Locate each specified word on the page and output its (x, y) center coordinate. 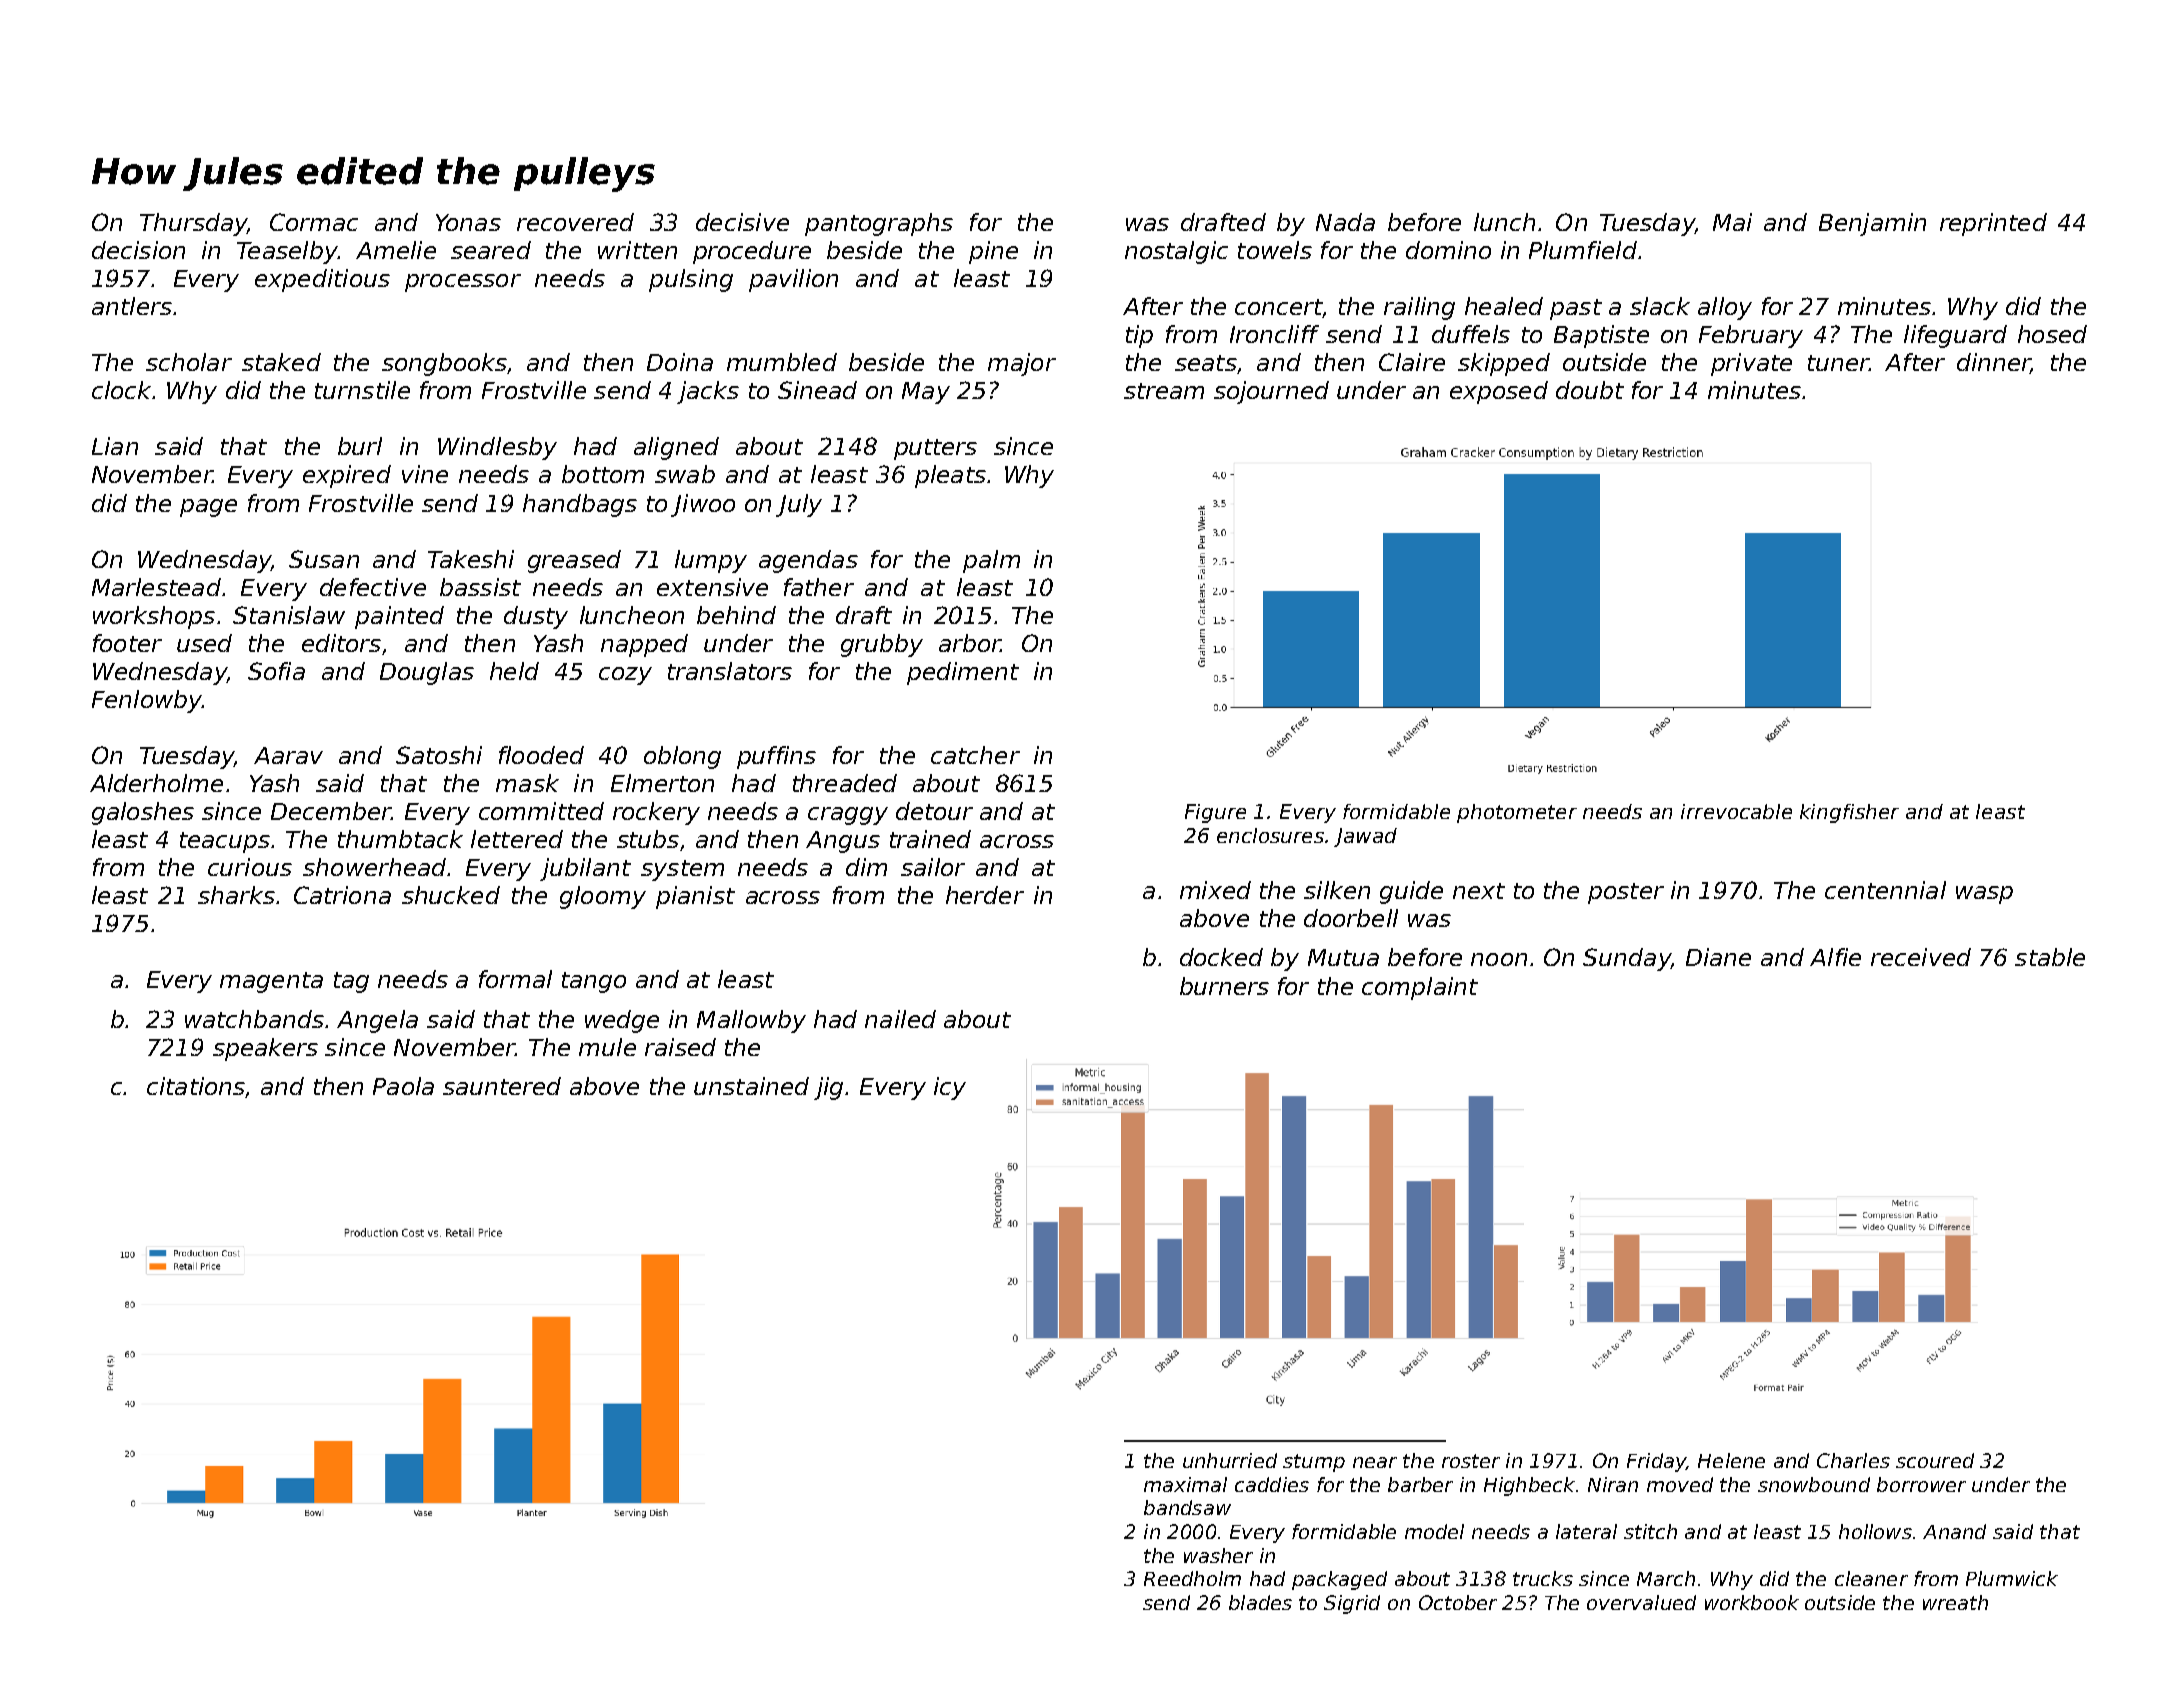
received (1921, 957)
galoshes (143, 813)
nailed (900, 1019)
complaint (1420, 988)
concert (1279, 308)
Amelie (396, 250)
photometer (1517, 813)
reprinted (1993, 224)
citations (196, 1086)
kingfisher (1849, 813)
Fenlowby (147, 701)
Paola (403, 1086)
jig (828, 1088)
